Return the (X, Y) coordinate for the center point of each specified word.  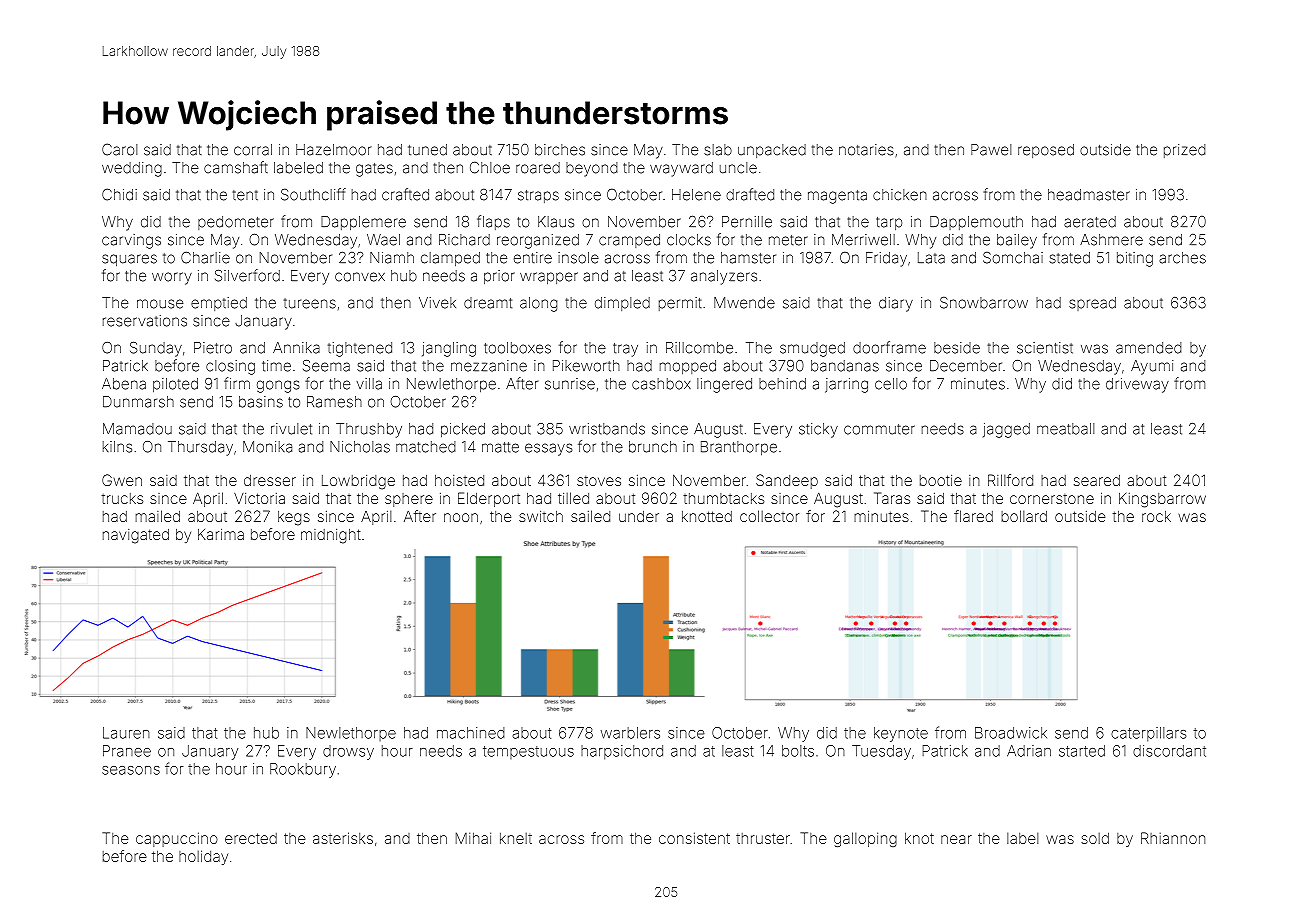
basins (261, 402)
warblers (630, 733)
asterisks (343, 838)
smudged (812, 349)
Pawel (991, 150)
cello (891, 384)
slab (718, 150)
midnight (331, 536)
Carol (120, 149)
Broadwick (1011, 733)
